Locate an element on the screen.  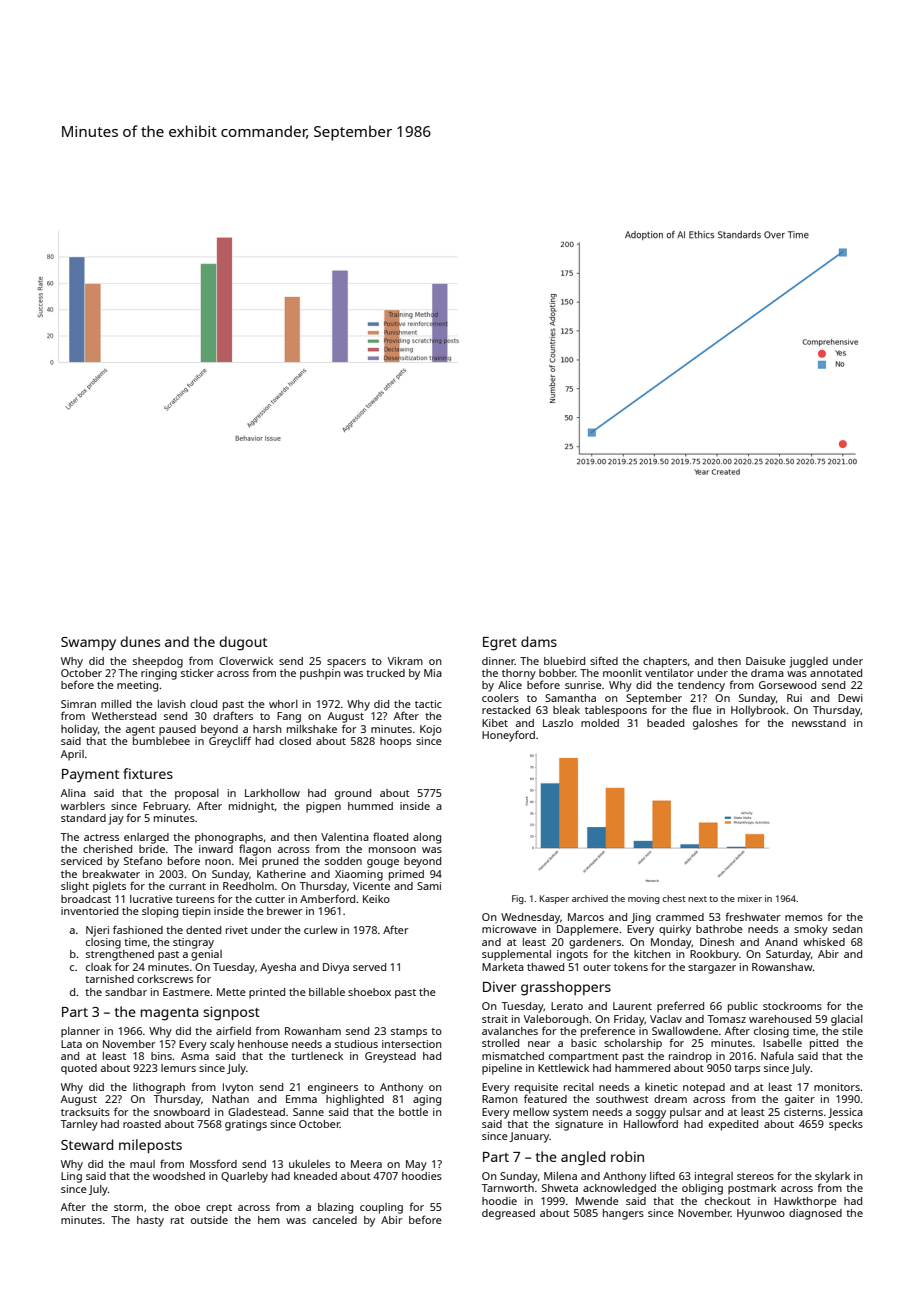
warblers is located at coordinates (83, 806).
